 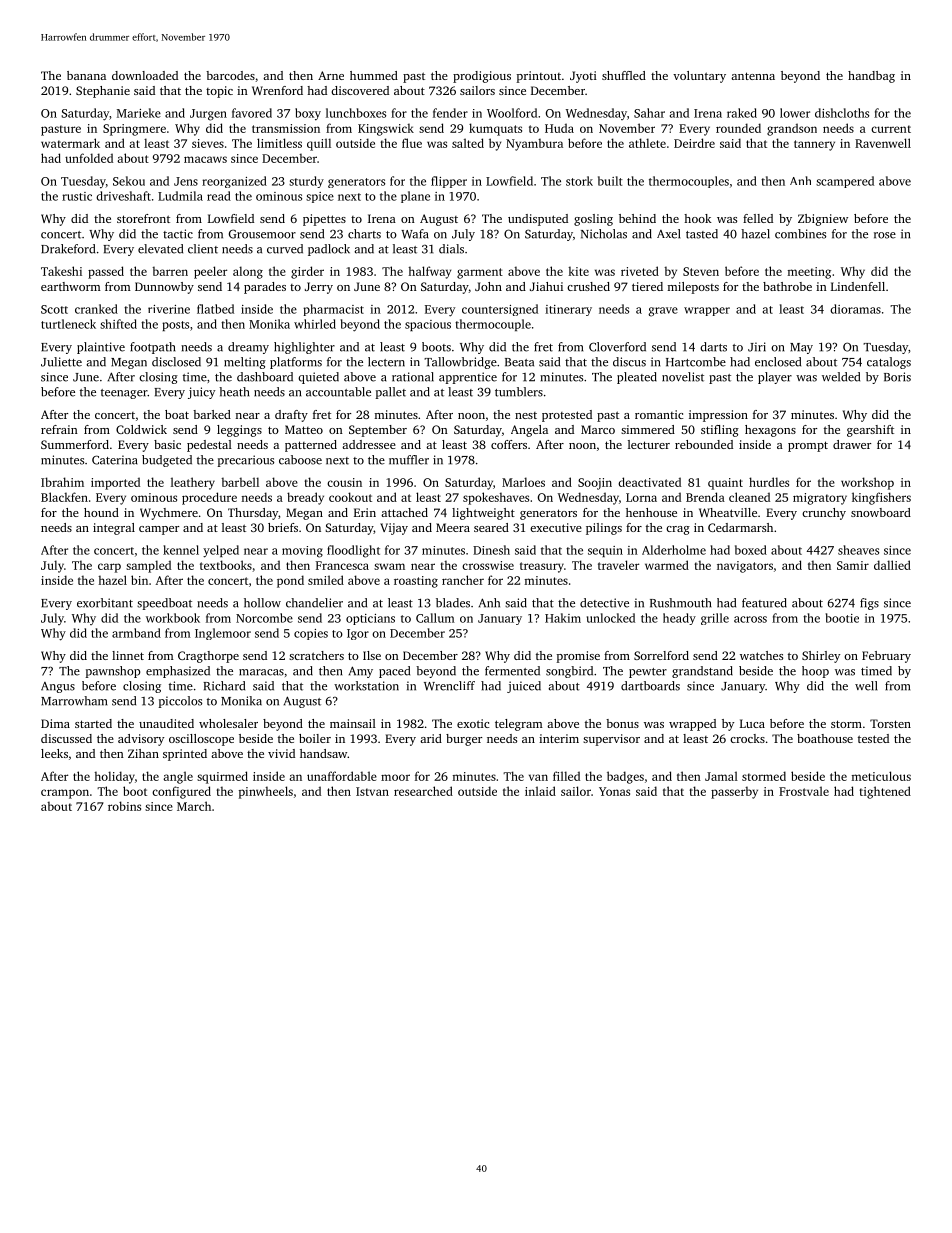 I want to click on Lindenfell, so click(x=858, y=286).
